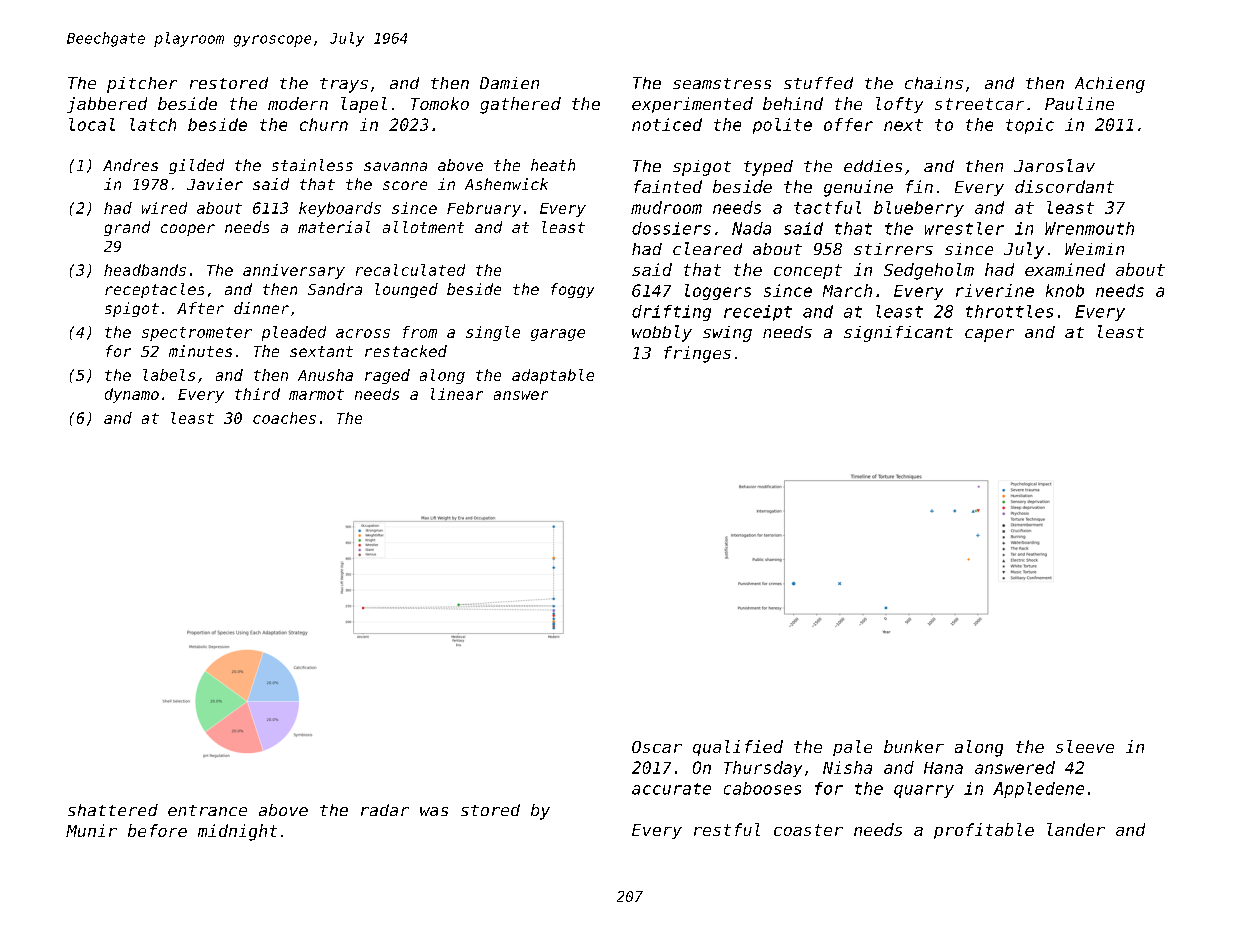  I want to click on qualified, so click(738, 748).
